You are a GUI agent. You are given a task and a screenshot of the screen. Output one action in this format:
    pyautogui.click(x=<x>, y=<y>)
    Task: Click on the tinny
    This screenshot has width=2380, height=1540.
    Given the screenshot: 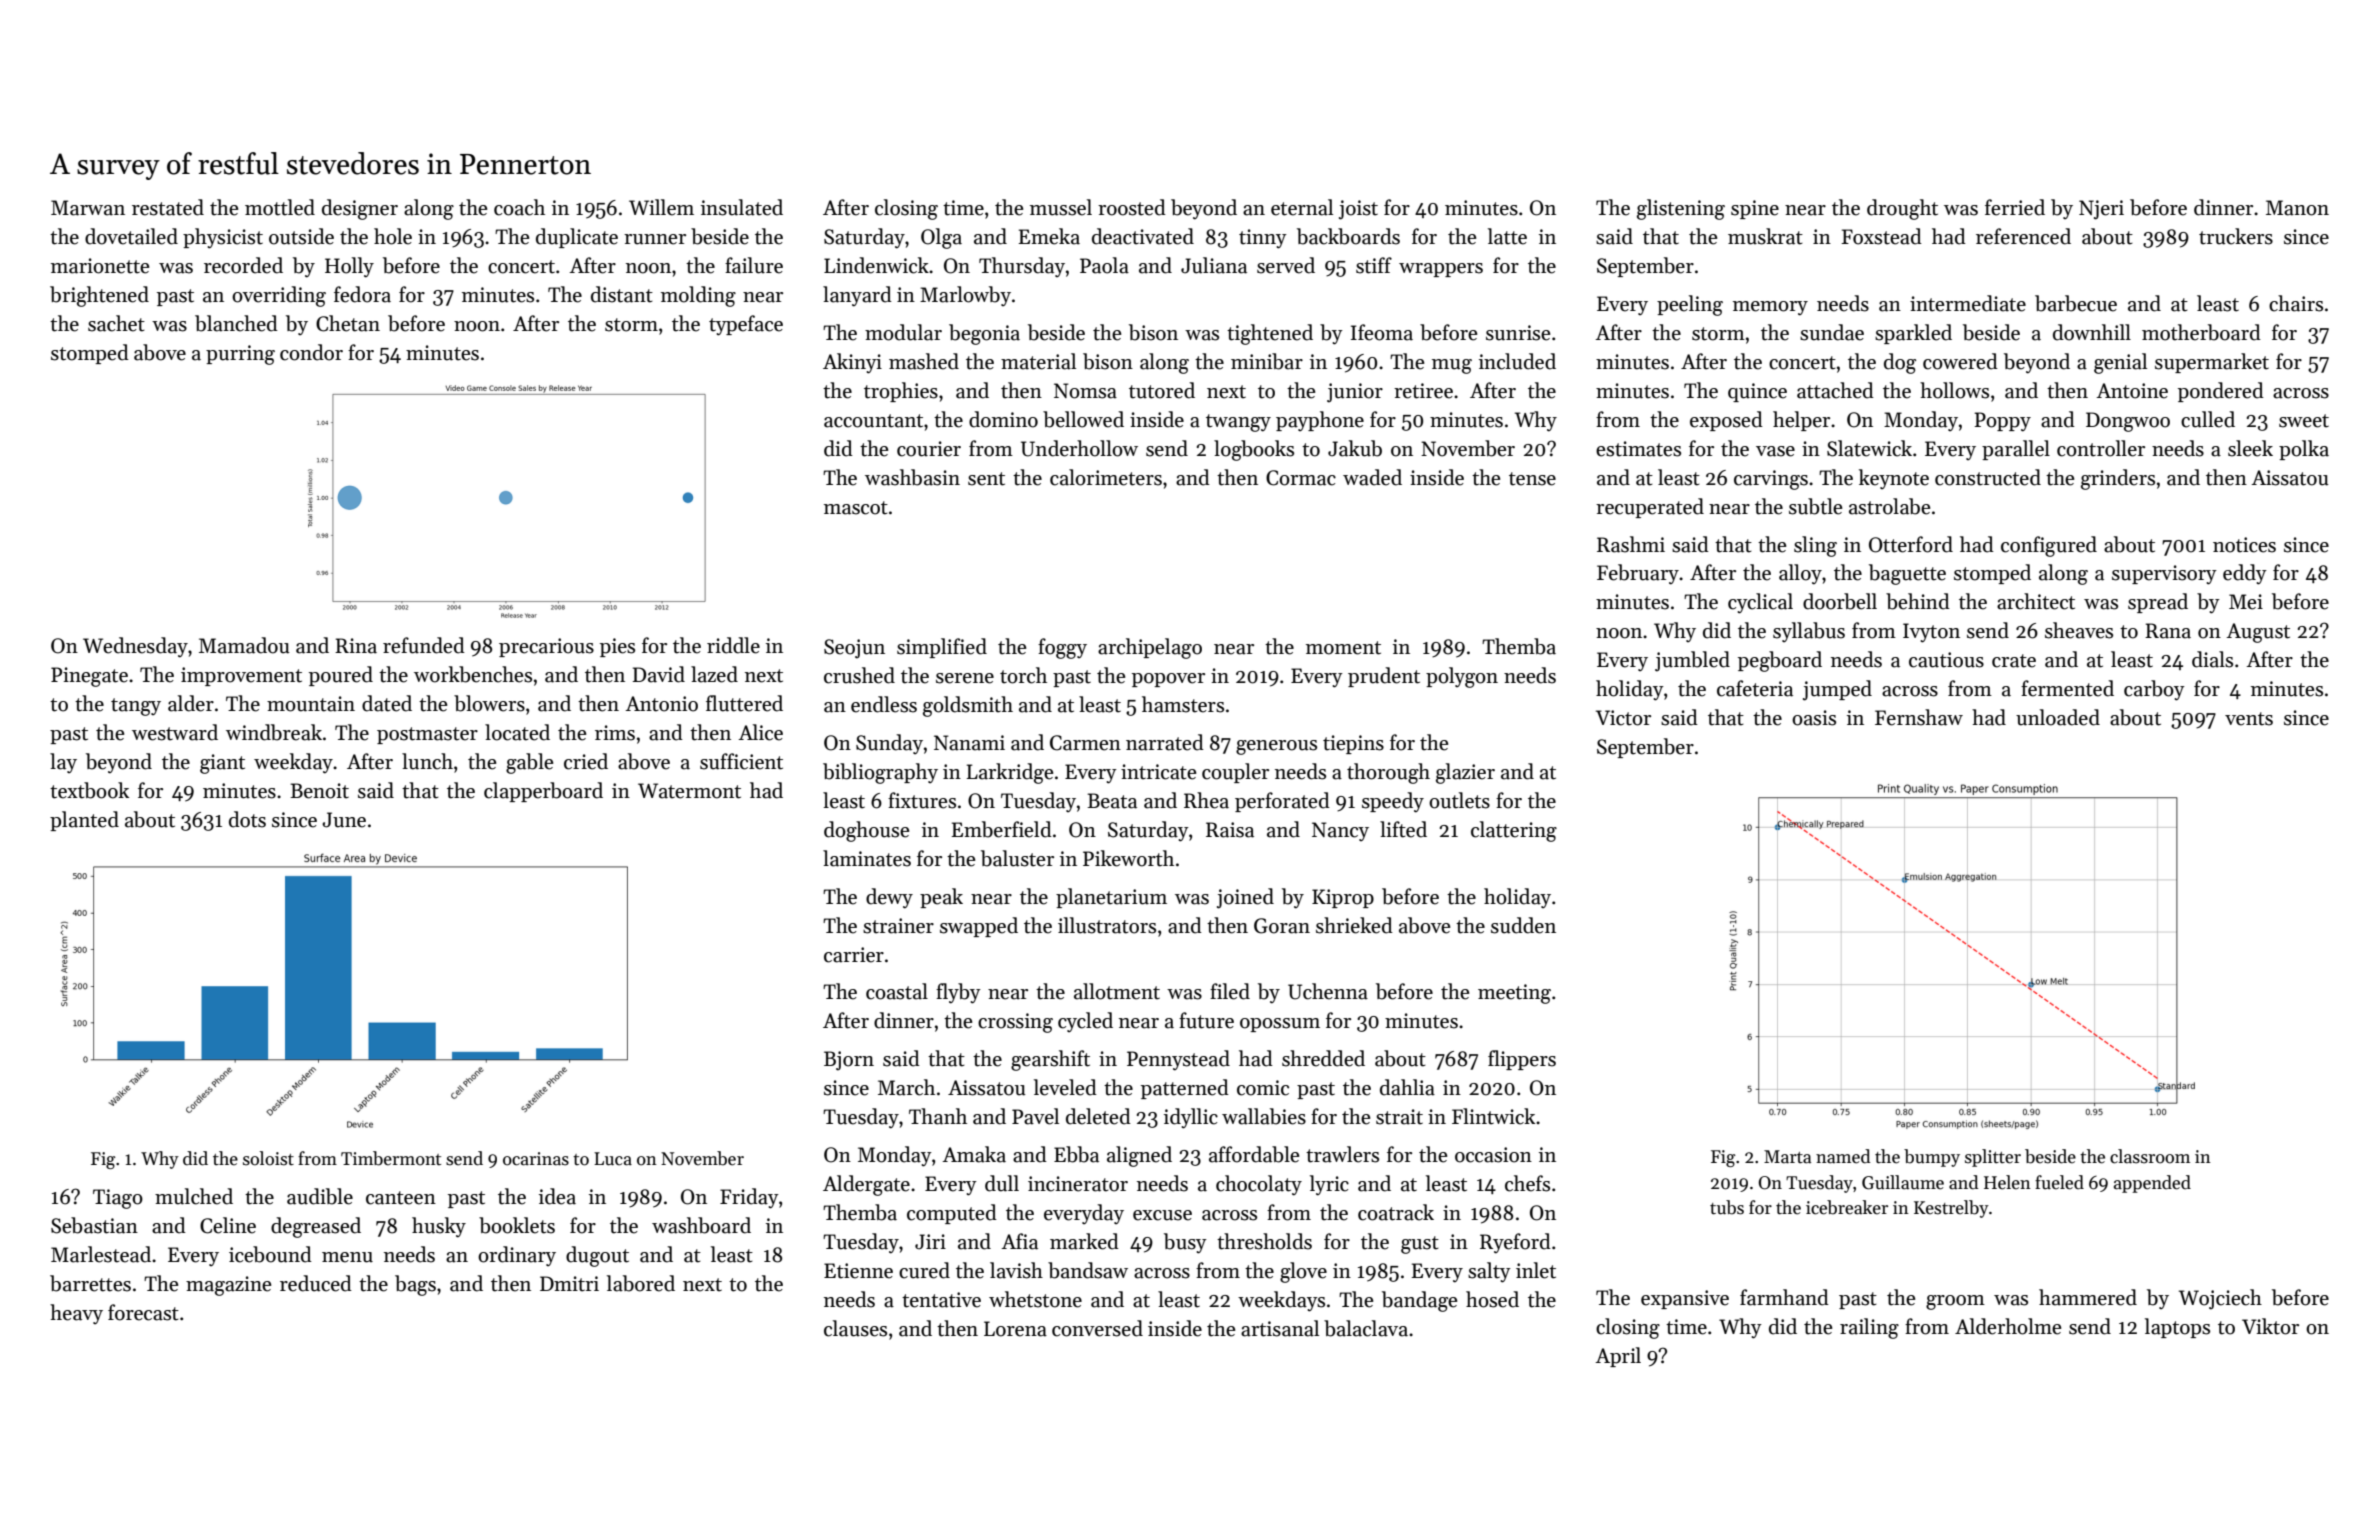 What is the action you would take?
    pyautogui.click(x=1263, y=239)
